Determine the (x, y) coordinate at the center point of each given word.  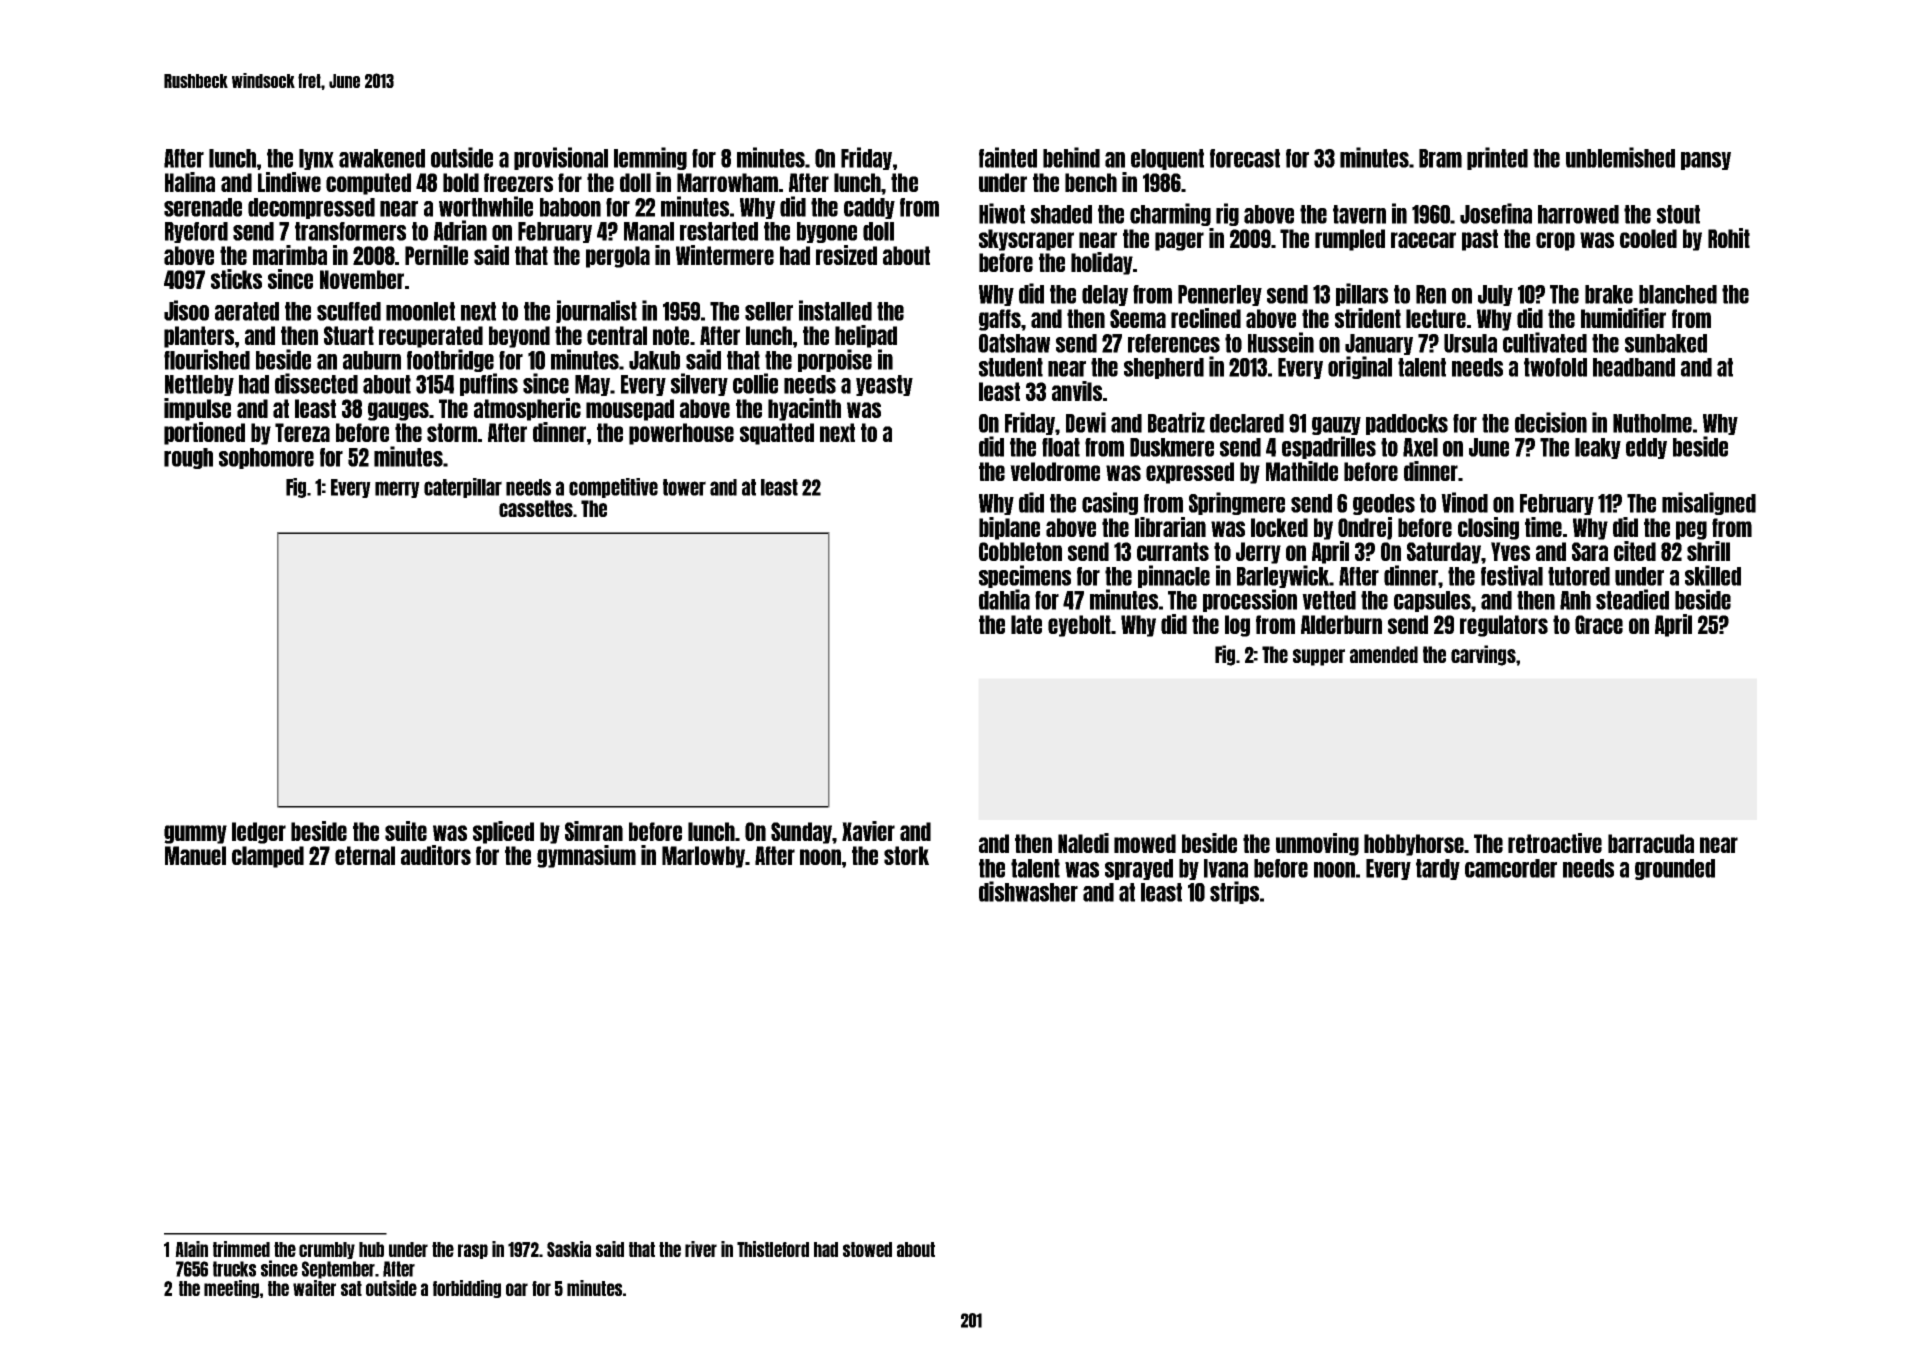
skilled (1713, 575)
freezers (518, 182)
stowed (867, 1249)
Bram (1440, 158)
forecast (1245, 158)
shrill (1708, 551)
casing (1110, 503)
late (1026, 624)
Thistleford (773, 1249)
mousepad (630, 410)
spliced (503, 832)
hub (371, 1249)
